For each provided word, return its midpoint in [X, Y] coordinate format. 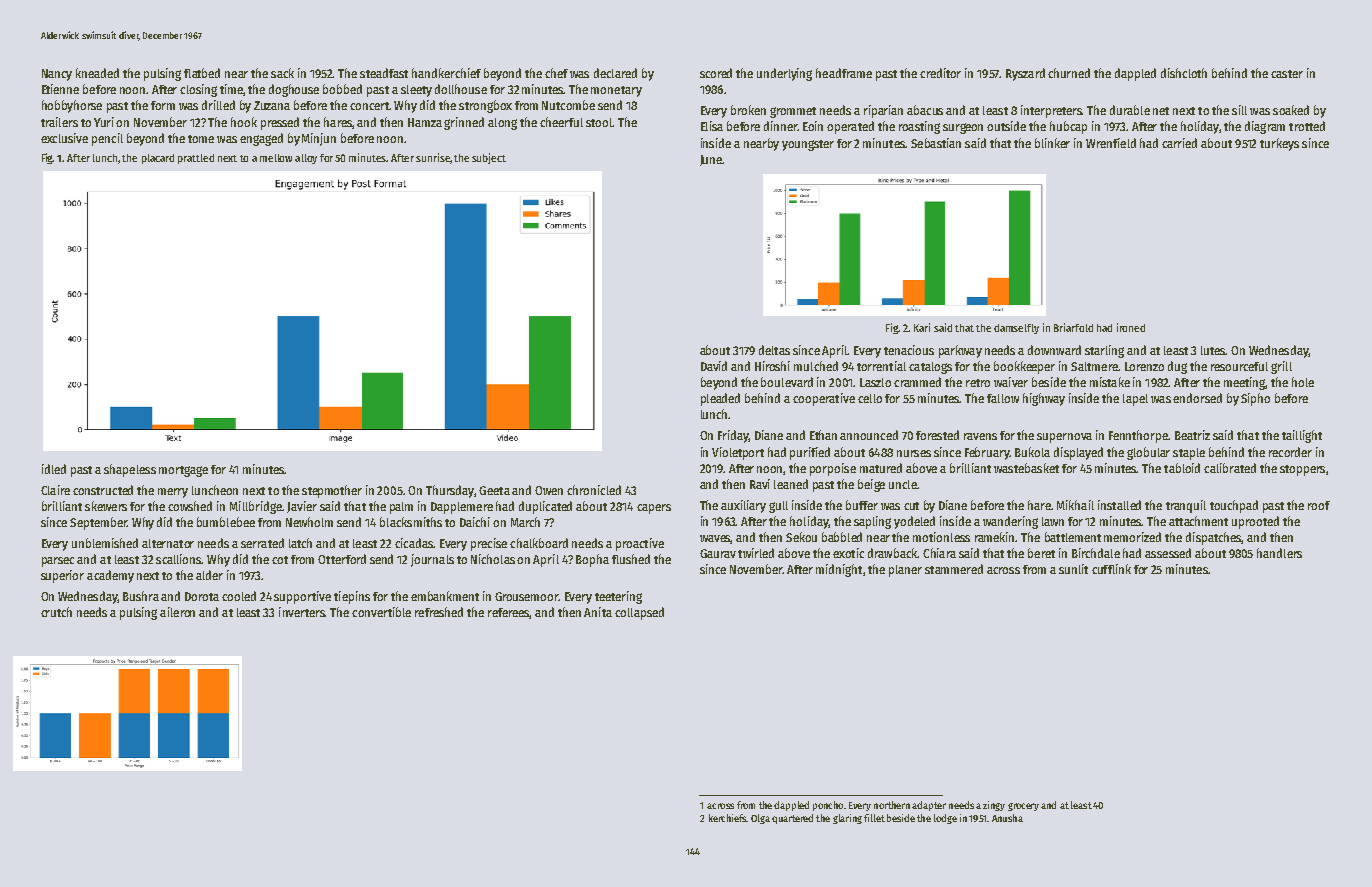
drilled [218, 105]
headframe [844, 73]
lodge [945, 819]
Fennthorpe [1138, 436]
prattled [196, 159]
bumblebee [226, 522]
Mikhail [1075, 505]
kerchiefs [727, 818]
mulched [816, 366]
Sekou [801, 537]
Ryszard [1025, 74]
